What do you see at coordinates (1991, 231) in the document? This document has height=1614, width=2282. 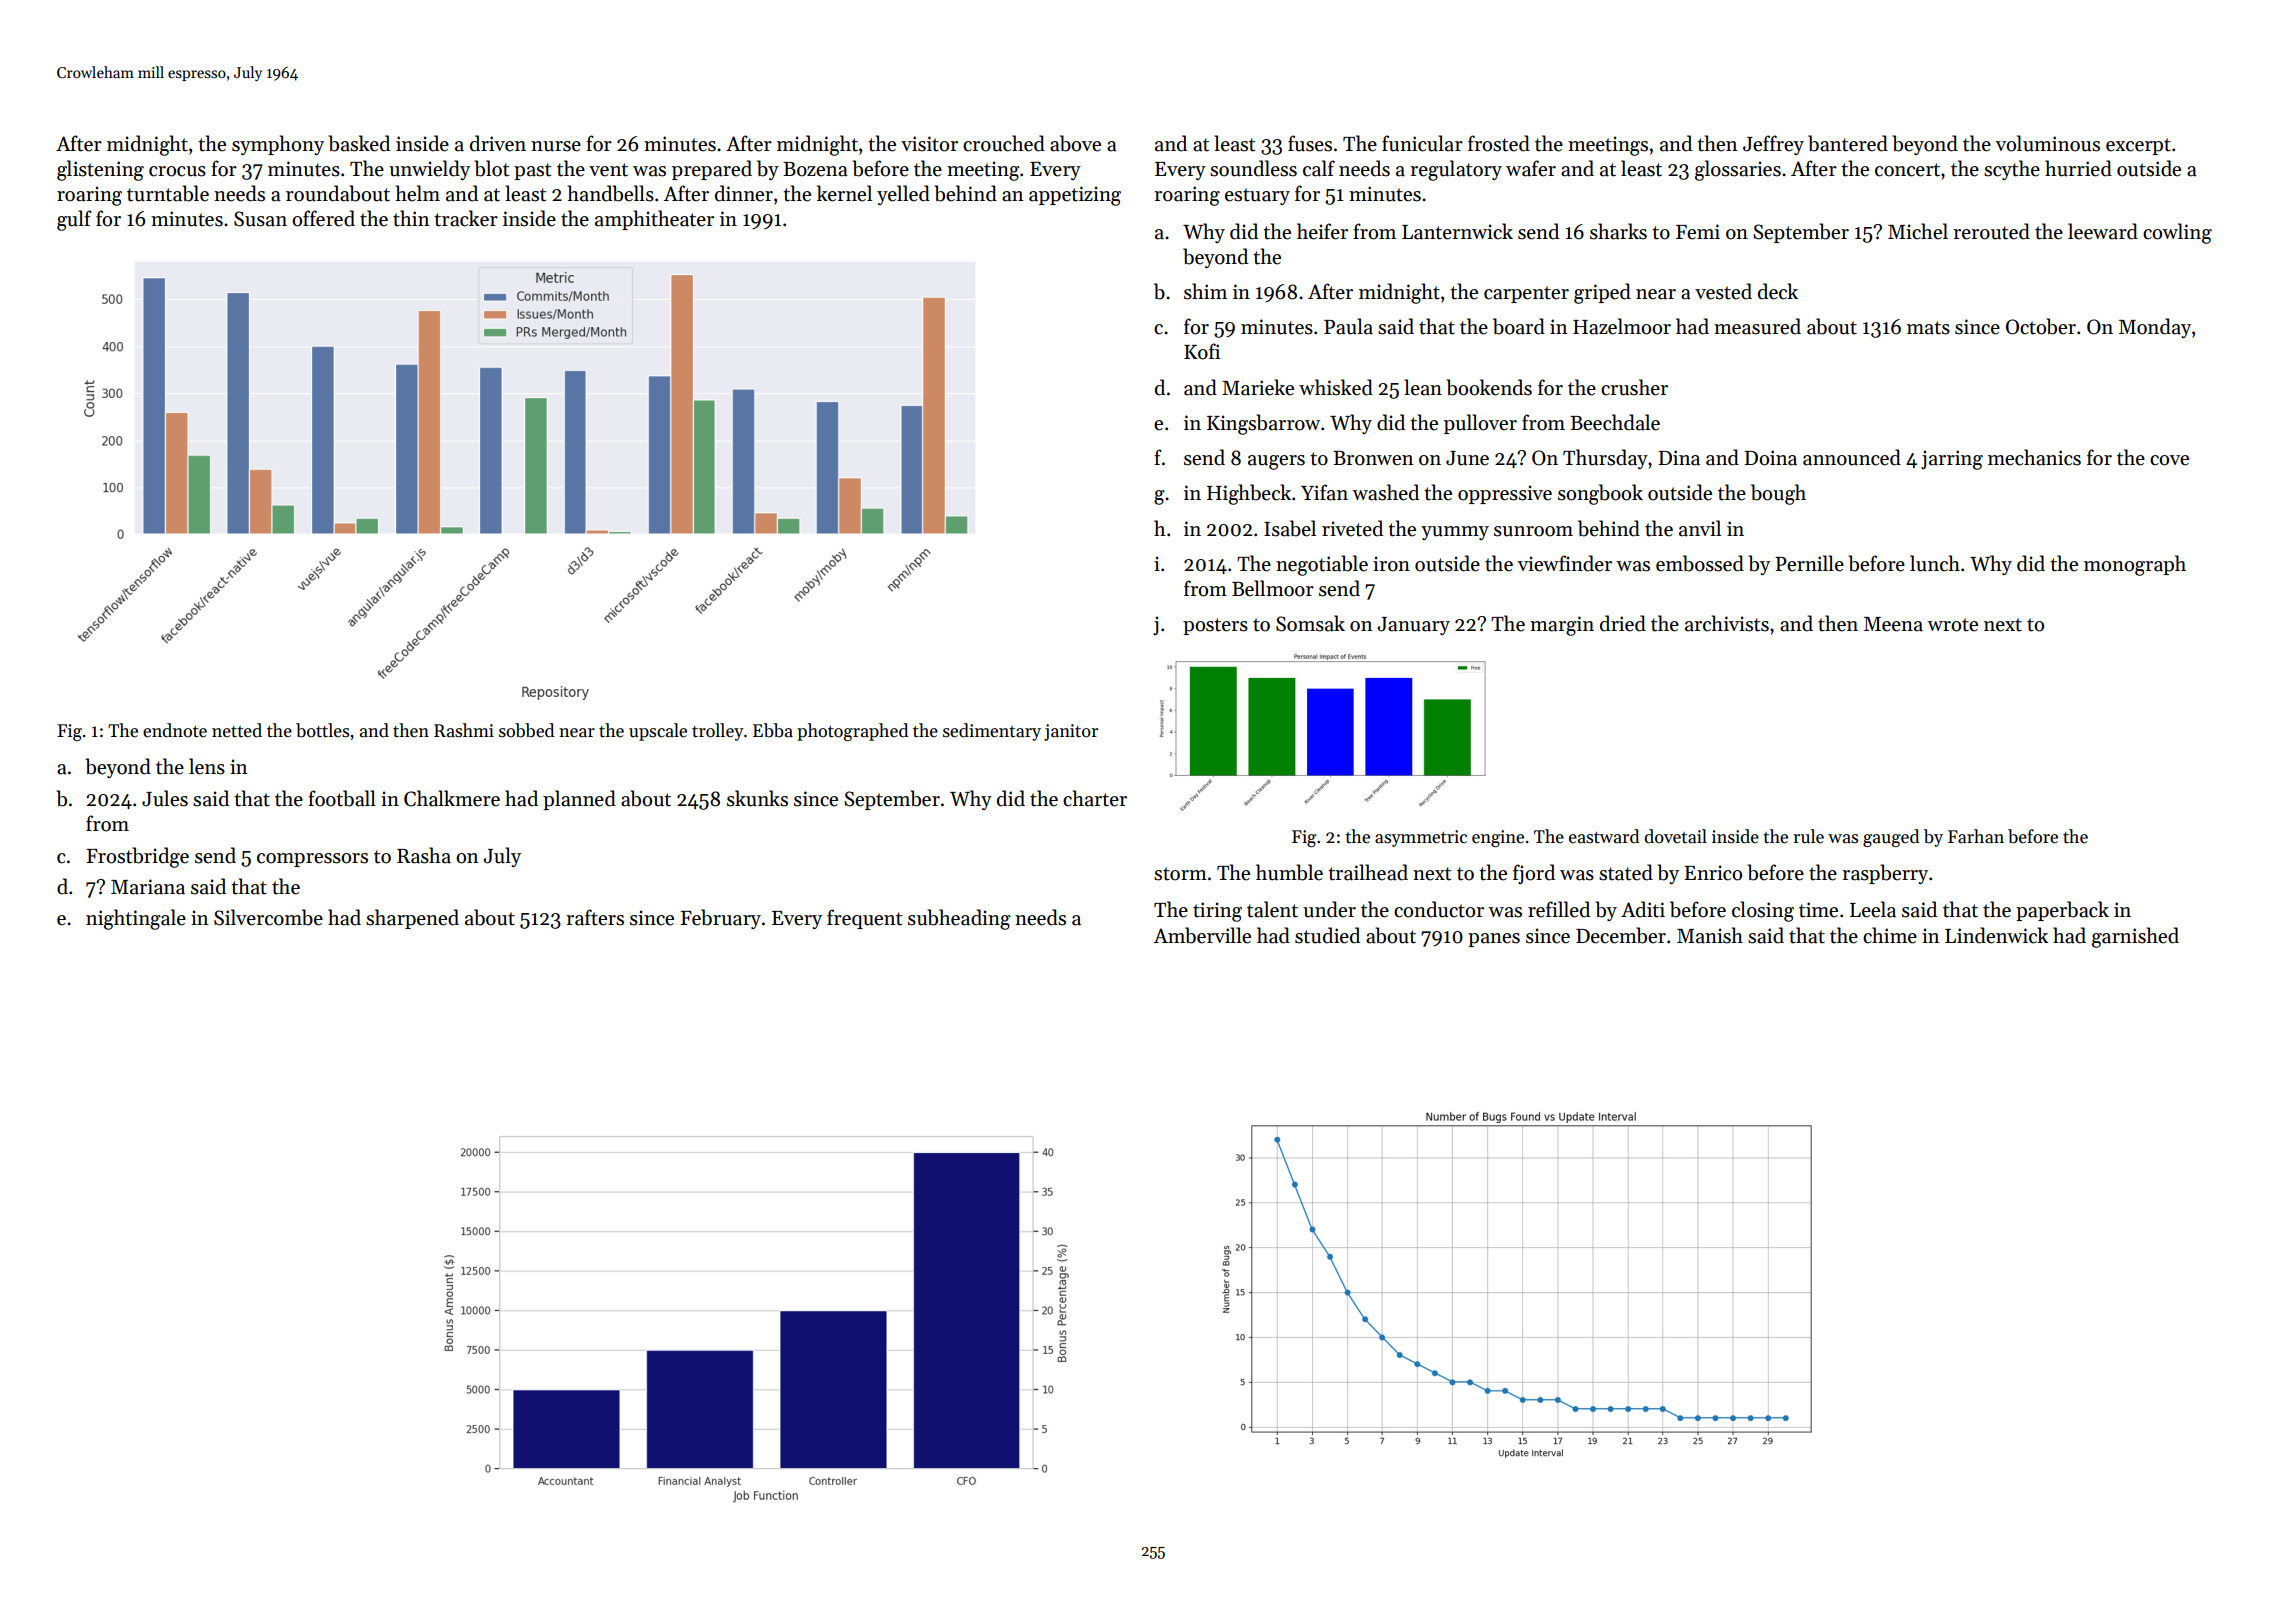 I see `rerouted` at bounding box center [1991, 231].
